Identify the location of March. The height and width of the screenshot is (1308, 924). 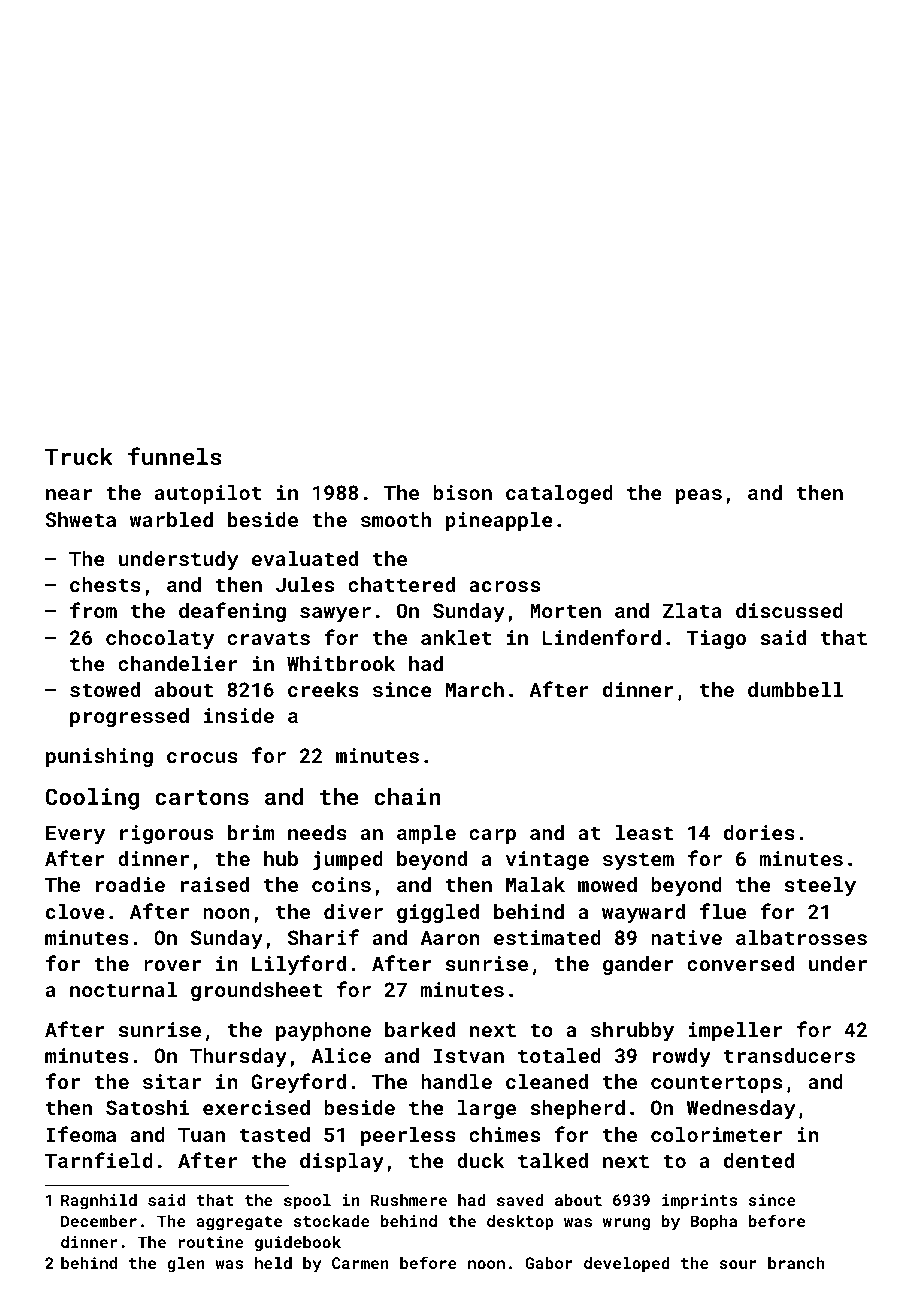
(475, 689).
